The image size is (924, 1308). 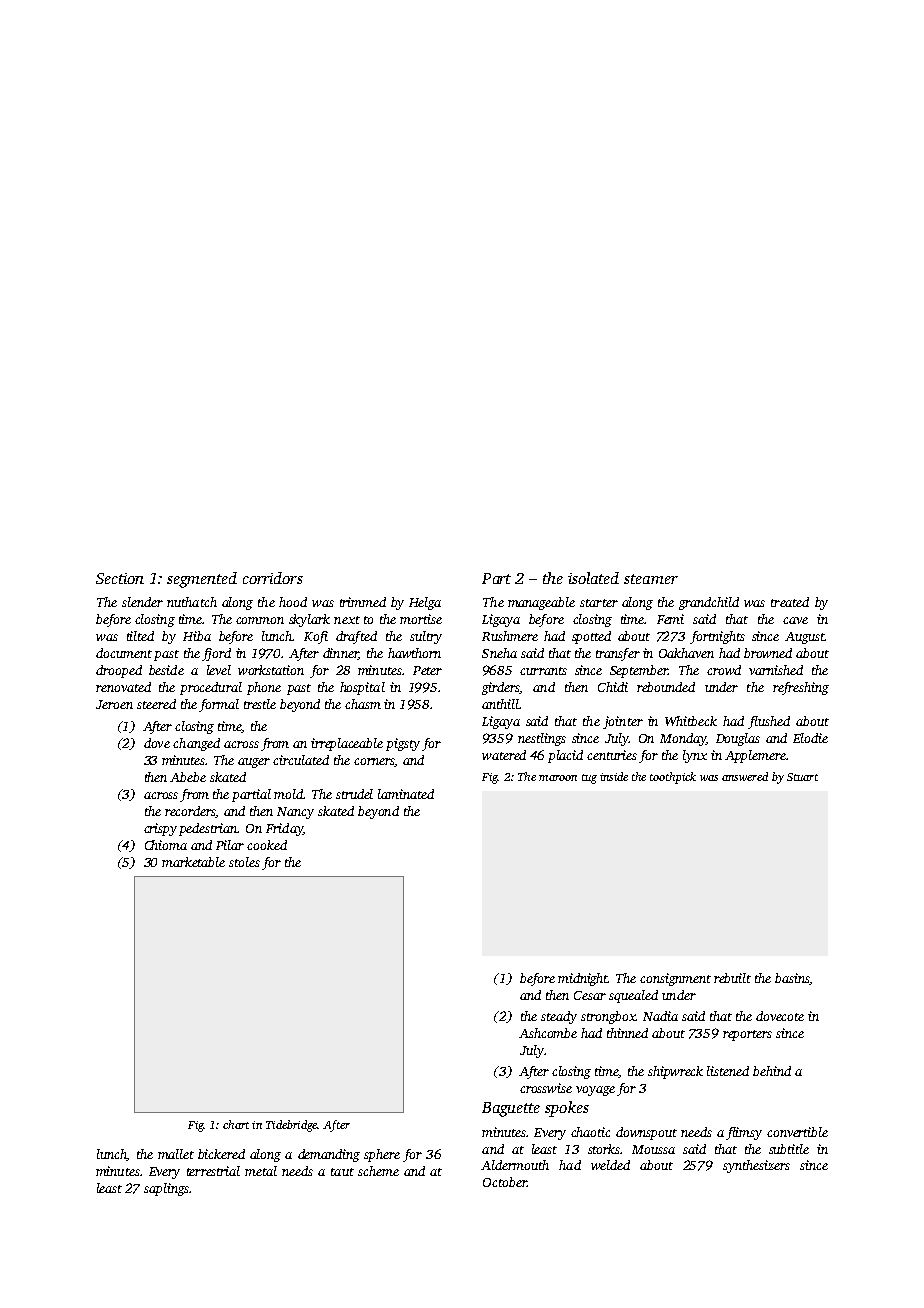 I want to click on steady, so click(x=559, y=1017).
